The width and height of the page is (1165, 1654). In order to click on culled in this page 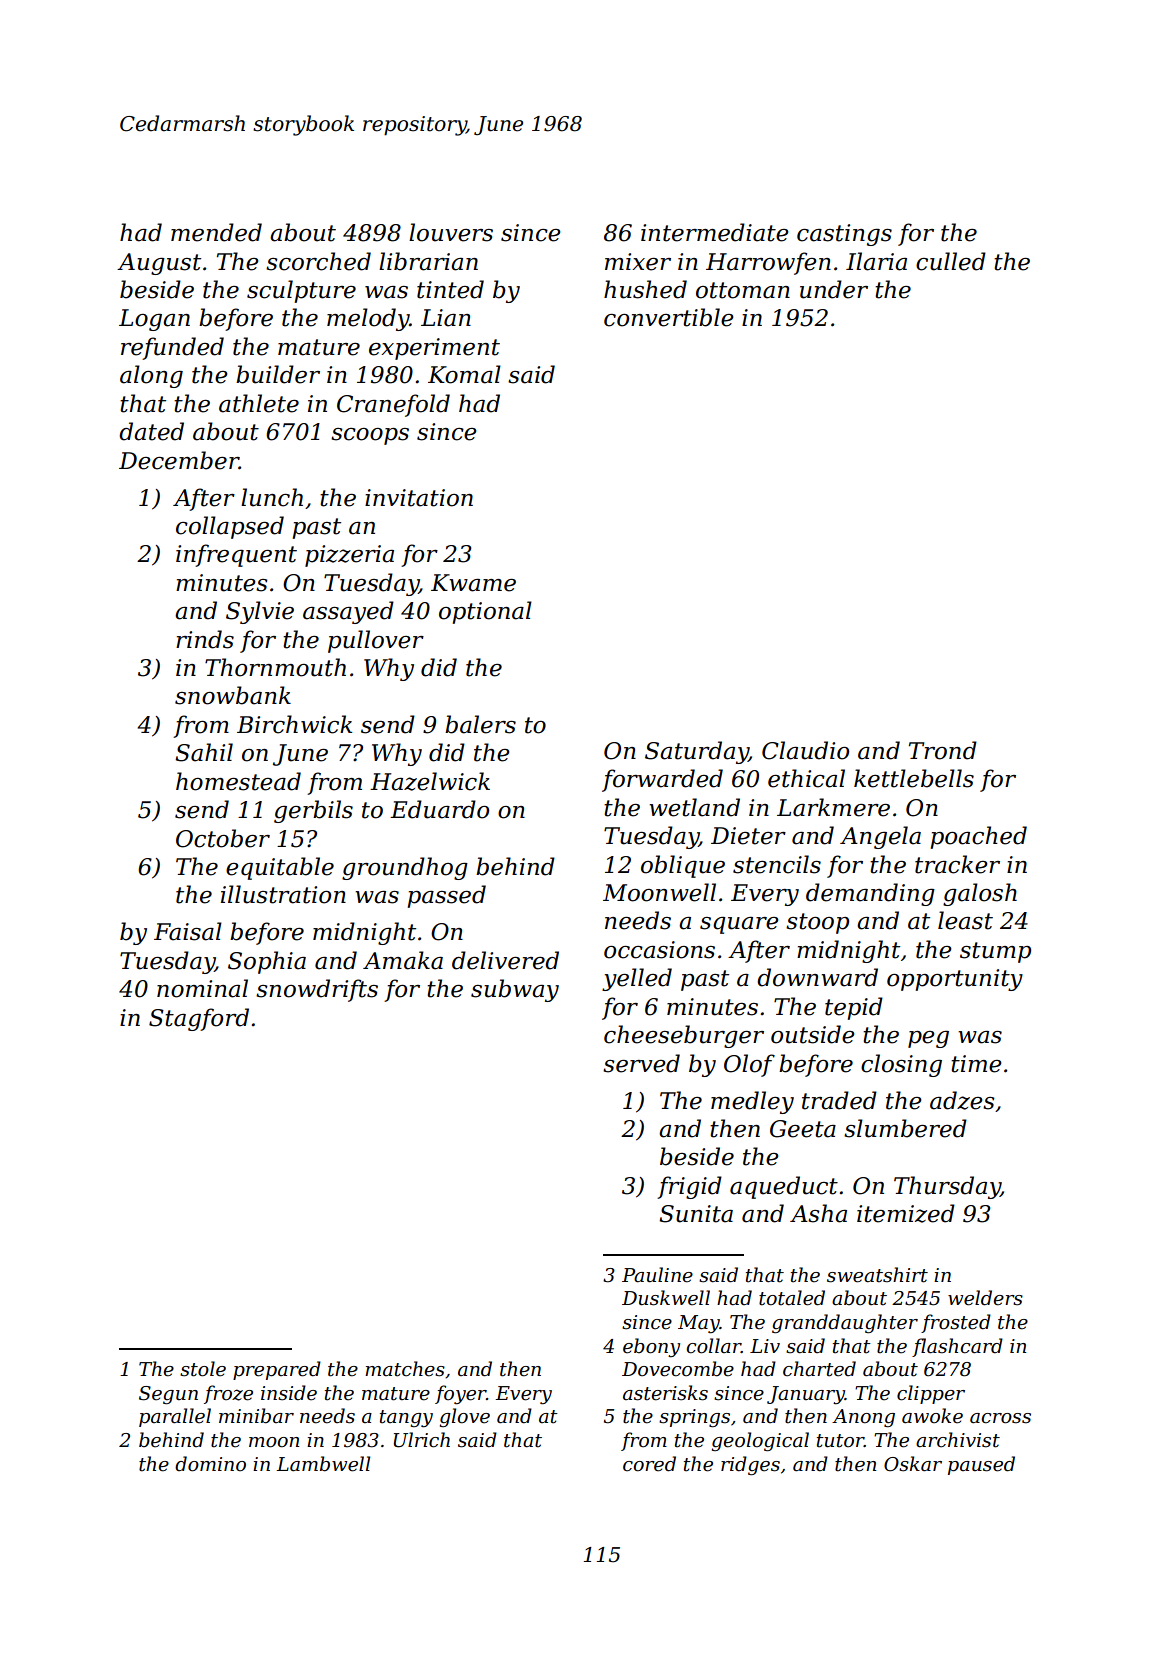, I will do `click(951, 261)`.
